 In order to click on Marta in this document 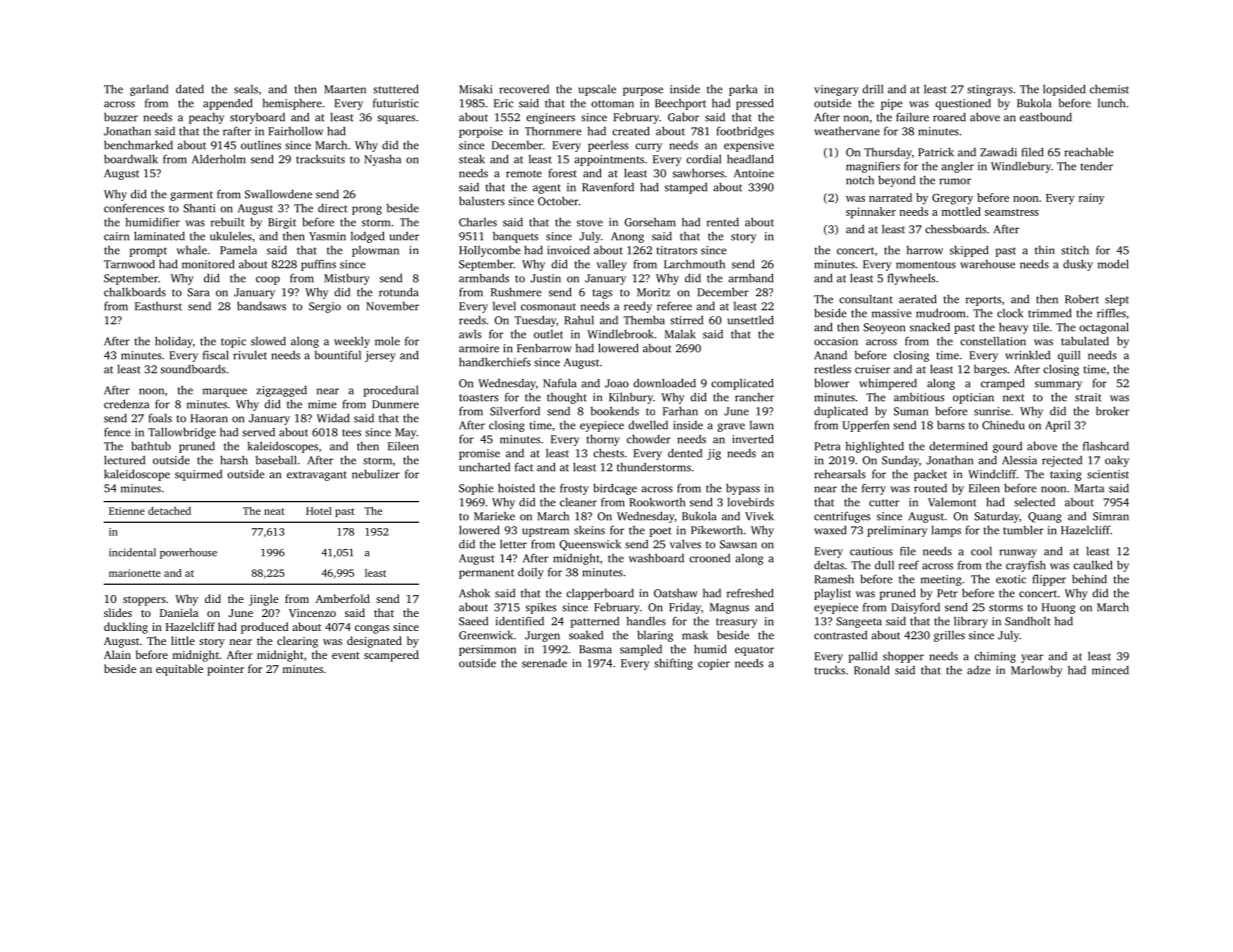, I will do `click(1089, 488)`.
